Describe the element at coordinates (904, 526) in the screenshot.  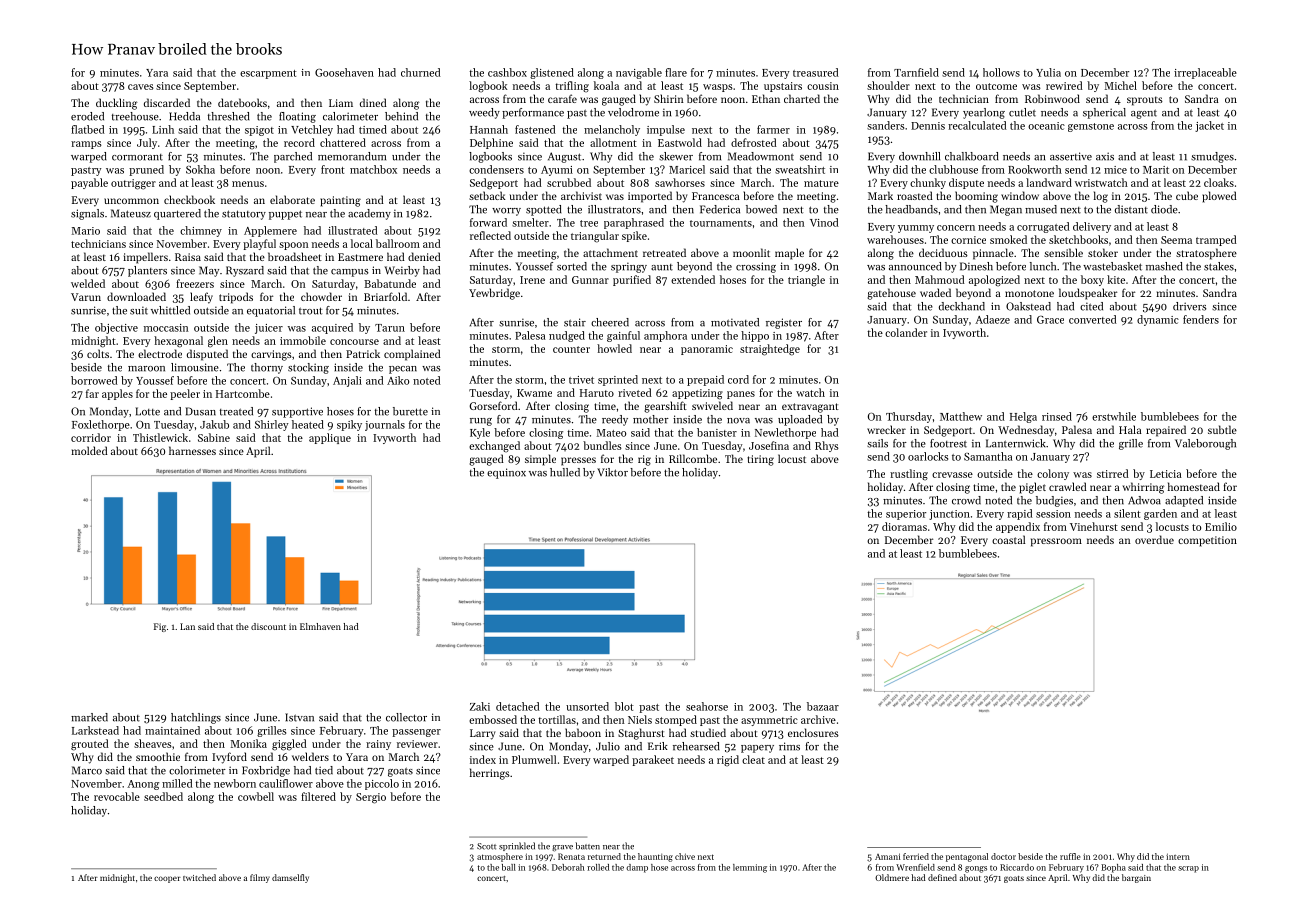
I see `dioramas` at that location.
